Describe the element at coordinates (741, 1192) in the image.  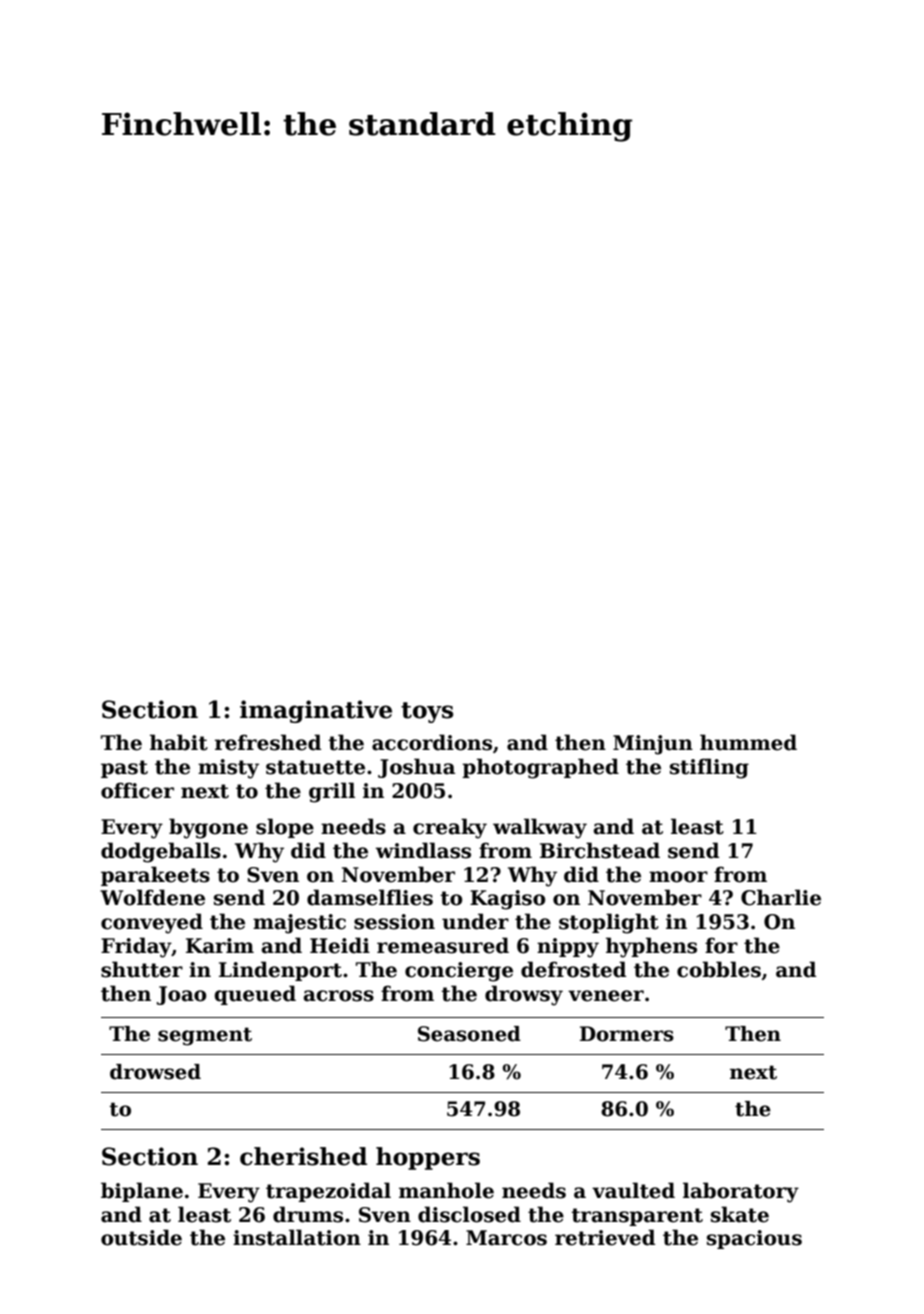
I see `laboratory` at that location.
